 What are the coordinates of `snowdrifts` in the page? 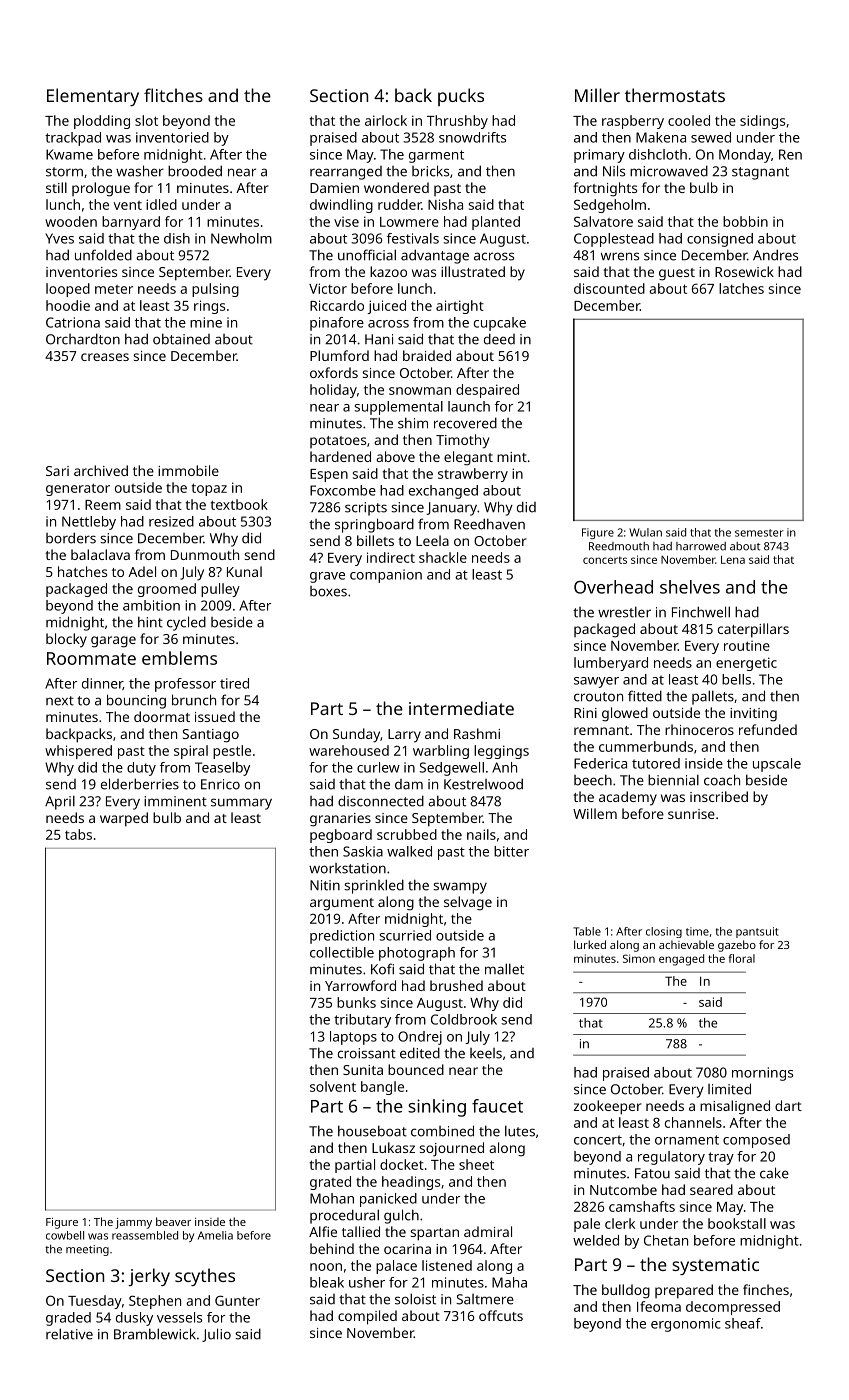 It's located at (472, 137).
